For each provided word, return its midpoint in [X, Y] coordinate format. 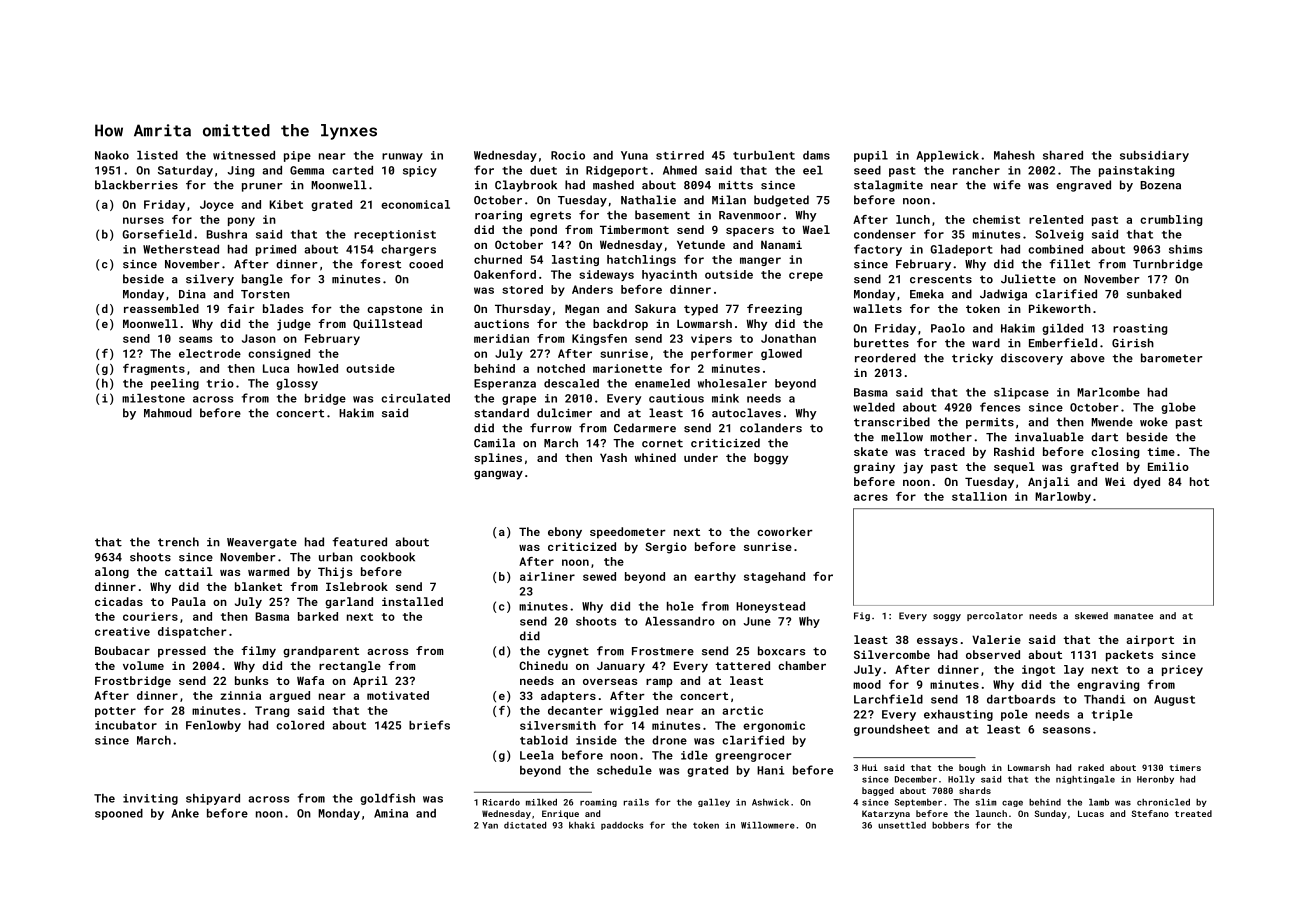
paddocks [622, 826]
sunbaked [1154, 294]
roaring [498, 216]
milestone [153, 398]
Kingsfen [599, 339]
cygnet [568, 652]
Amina [391, 813]
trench [178, 542]
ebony [565, 533]
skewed [1091, 616]
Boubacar [122, 650]
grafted [1094, 468]
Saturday [185, 171]
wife [1007, 185]
